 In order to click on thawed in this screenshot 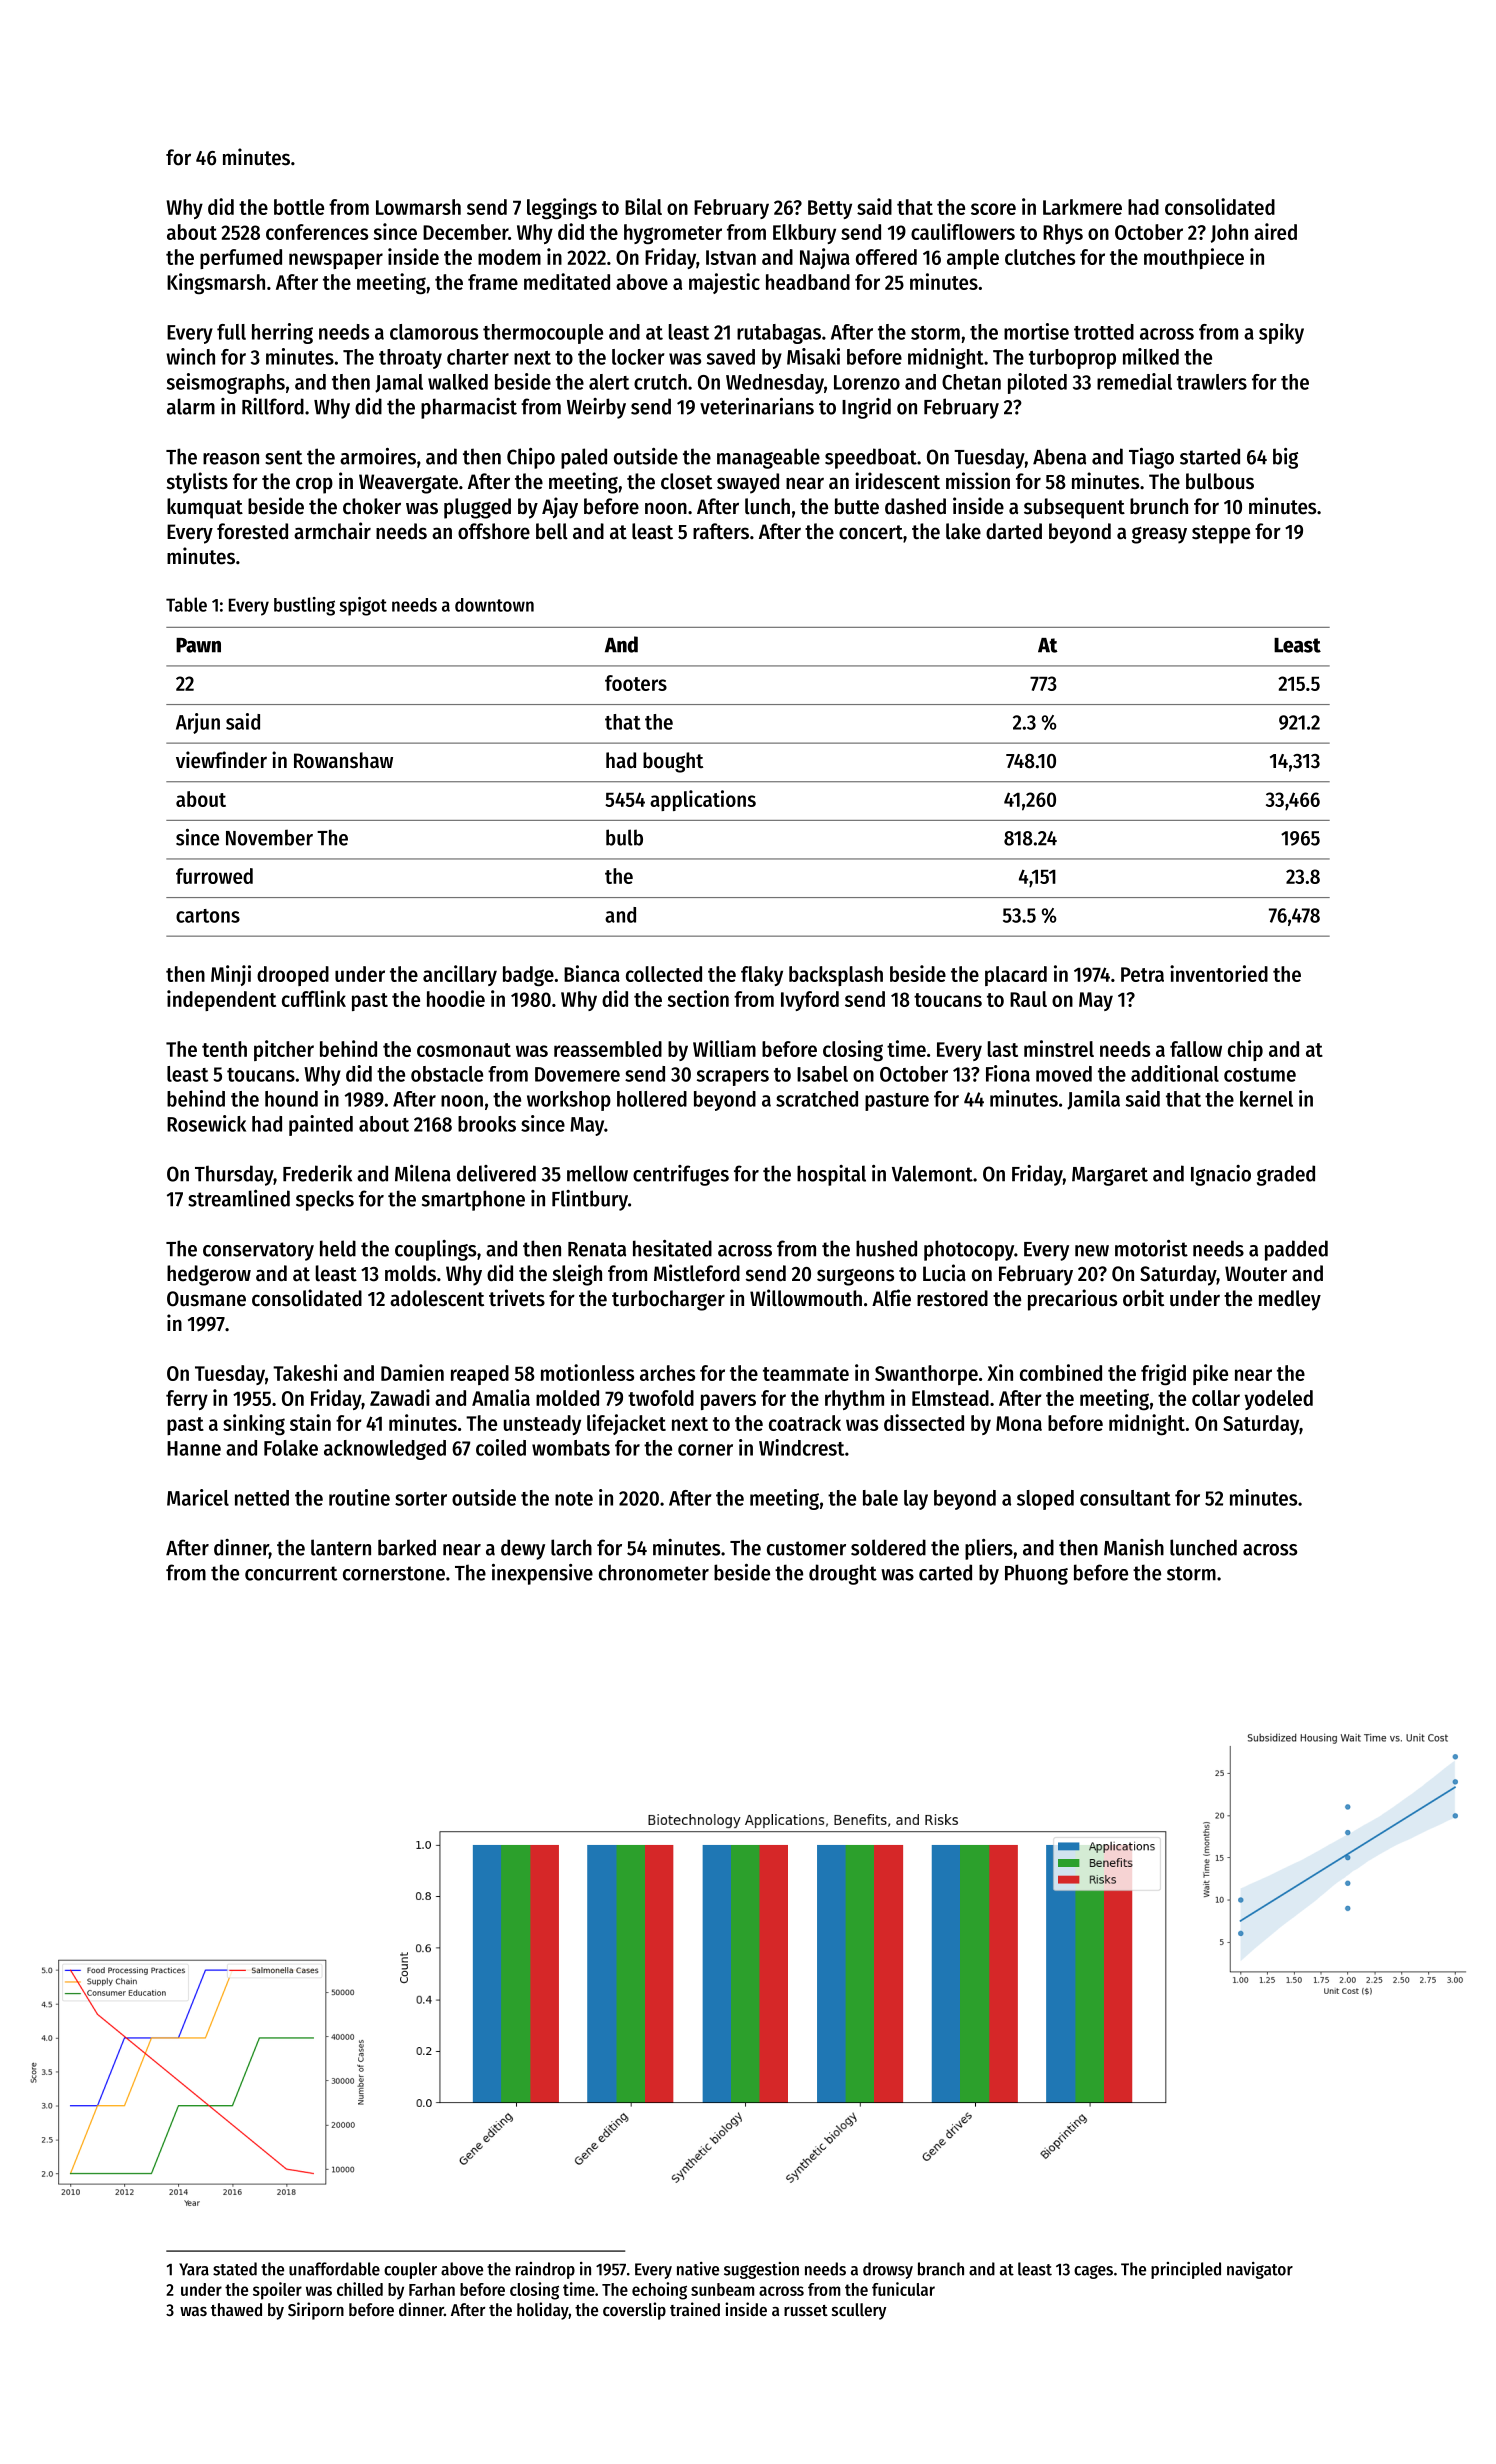, I will do `click(236, 2309)`.
